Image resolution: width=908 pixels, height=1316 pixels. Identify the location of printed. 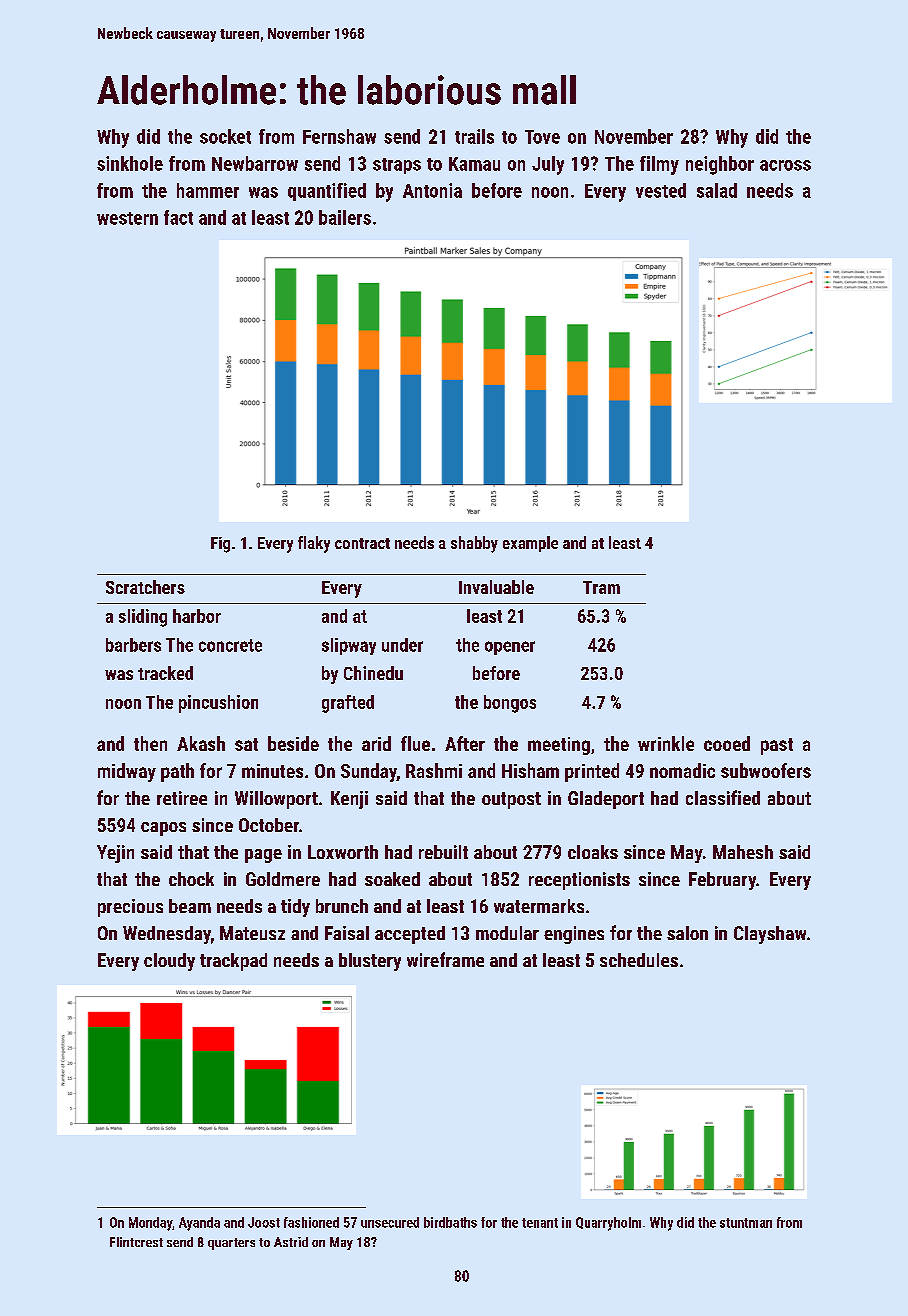
(592, 772).
